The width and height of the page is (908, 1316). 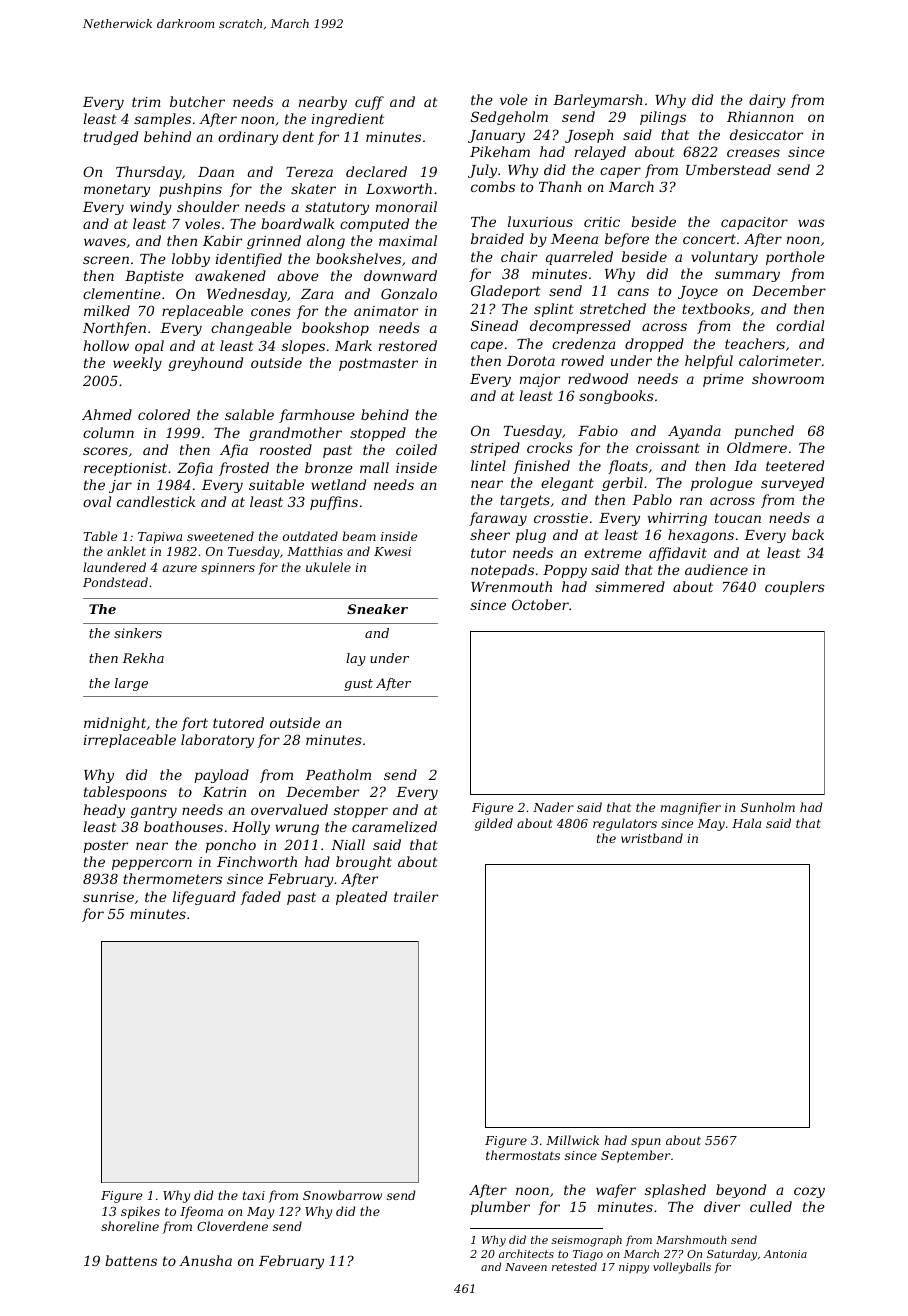 I want to click on spun, so click(x=646, y=1143).
